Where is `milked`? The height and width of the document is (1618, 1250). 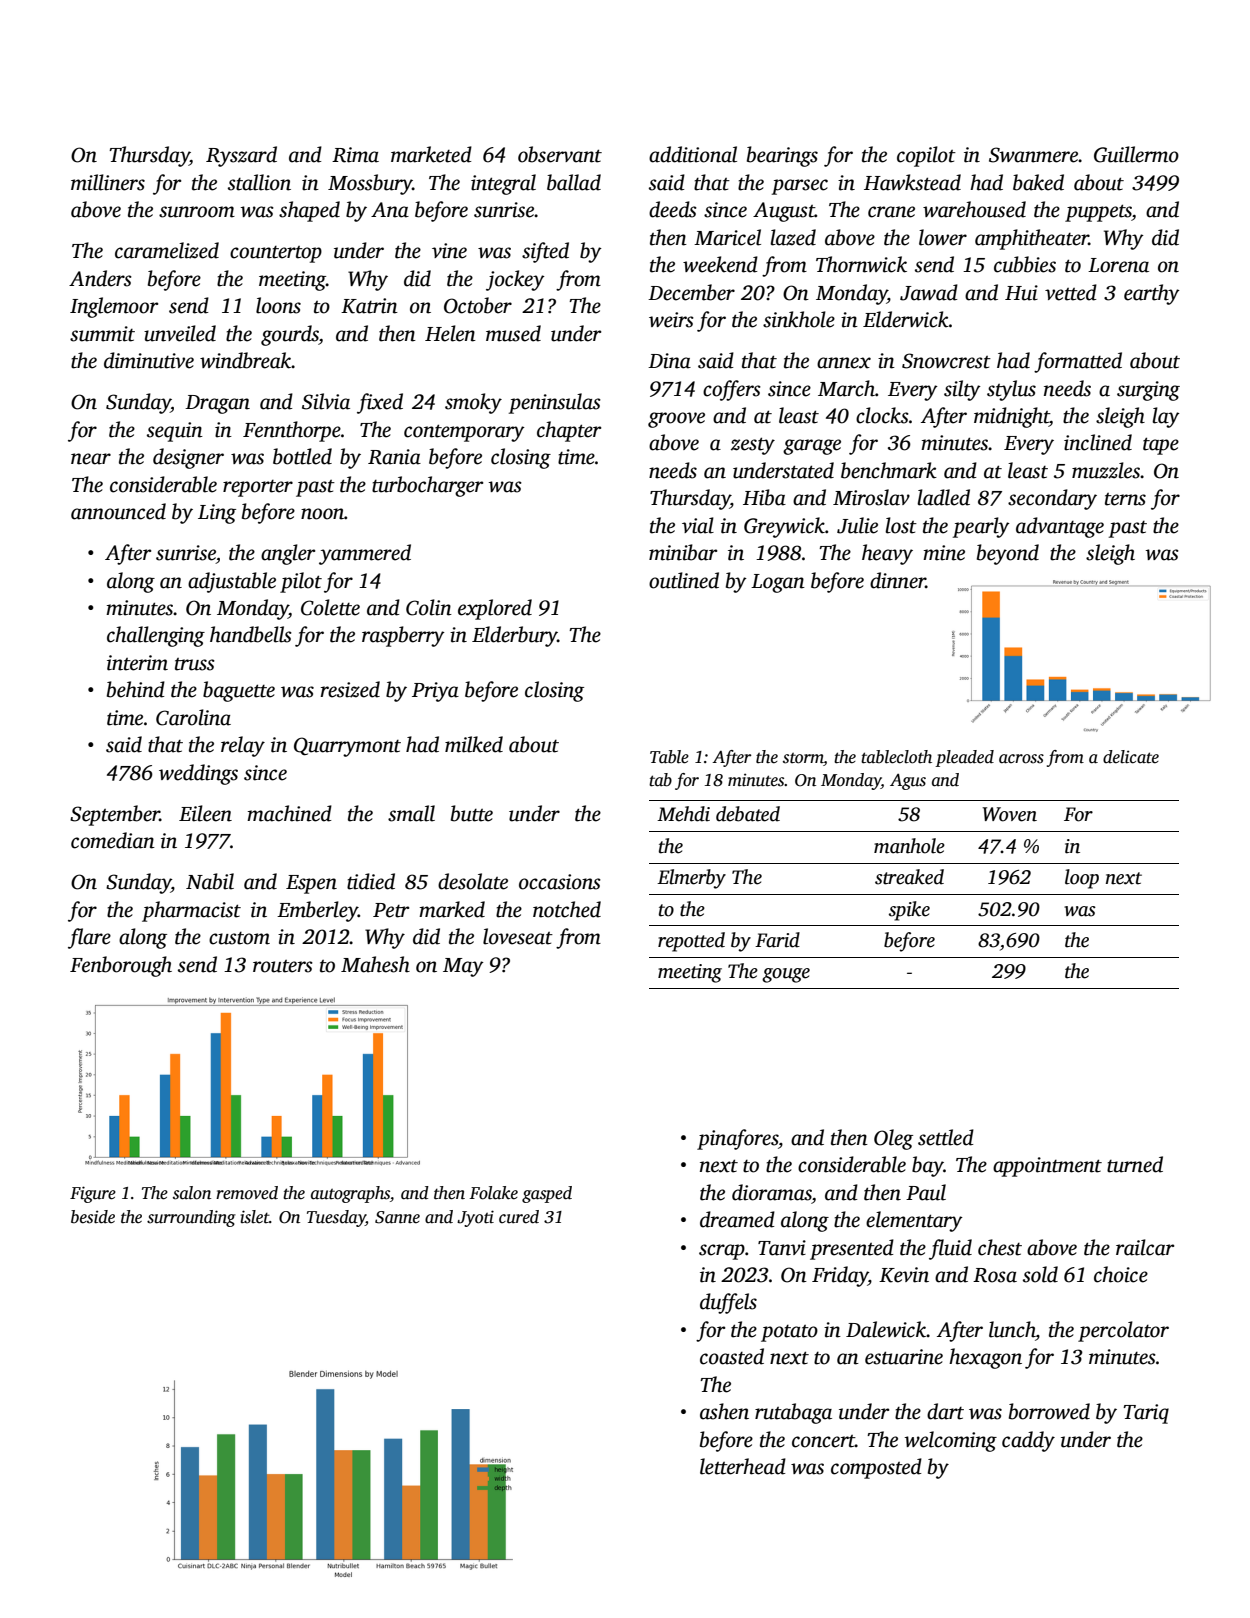 milked is located at coordinates (474, 744).
